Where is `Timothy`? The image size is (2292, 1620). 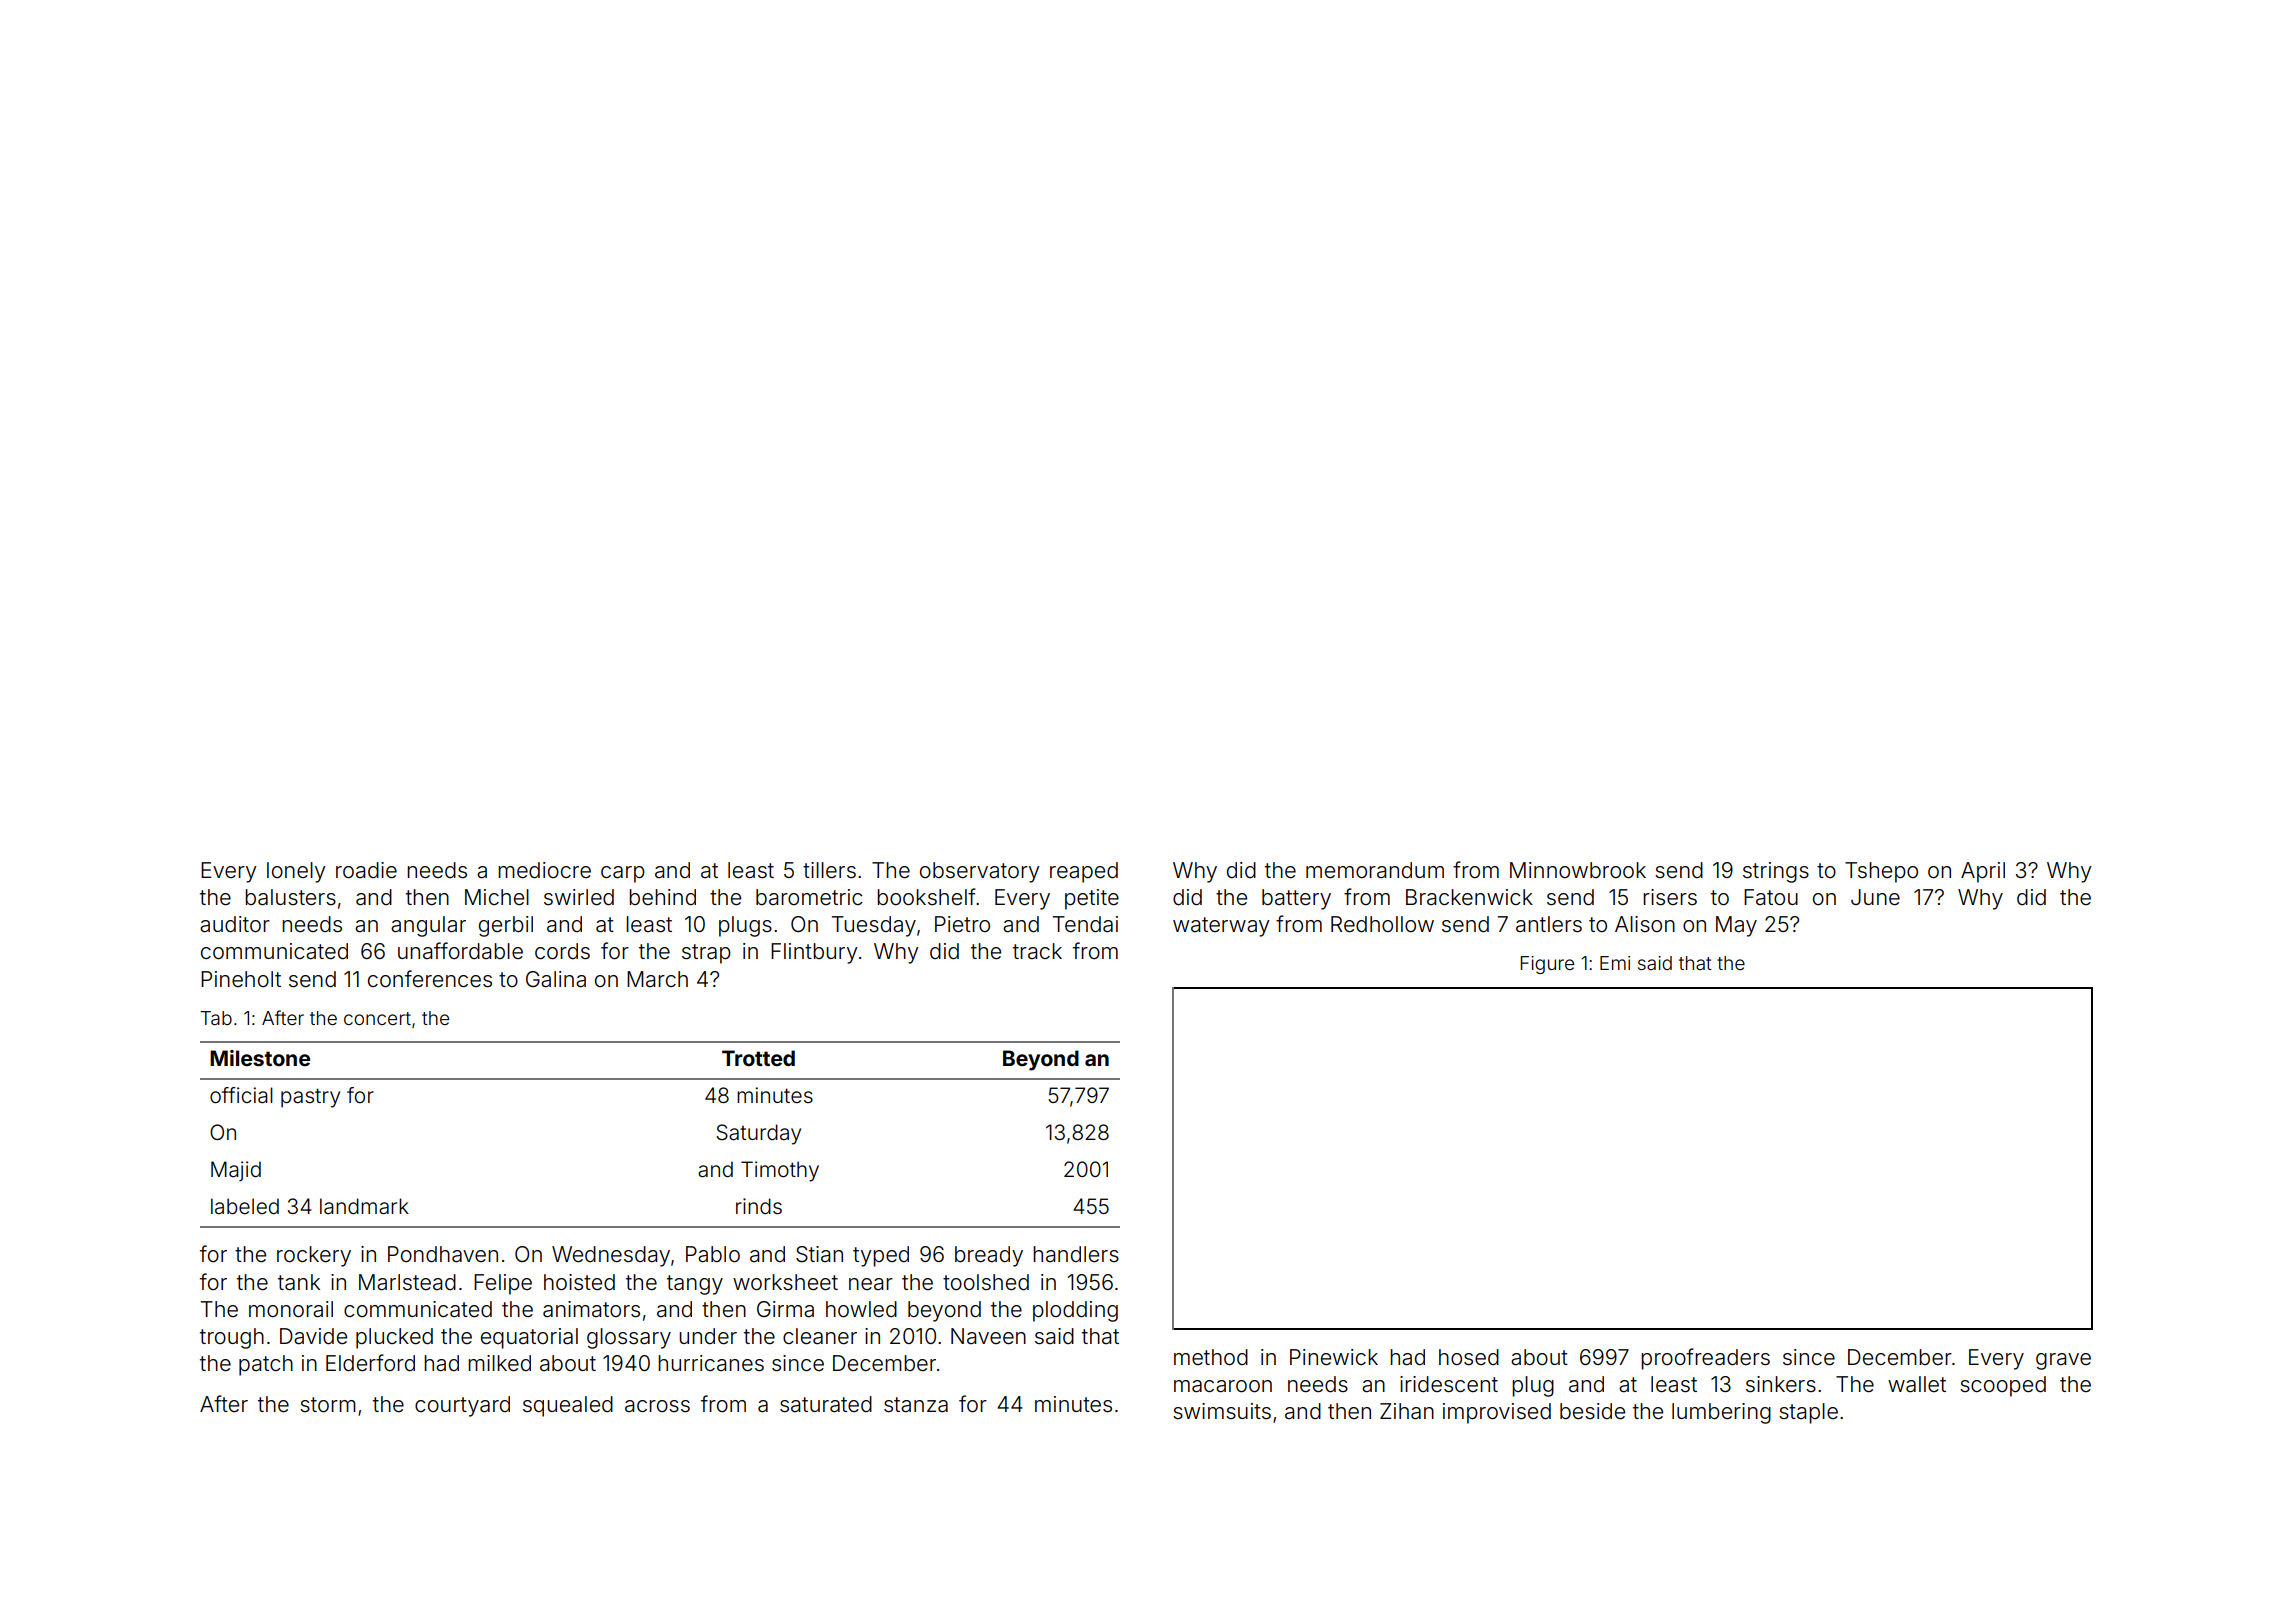 Timothy is located at coordinates (780, 1171).
